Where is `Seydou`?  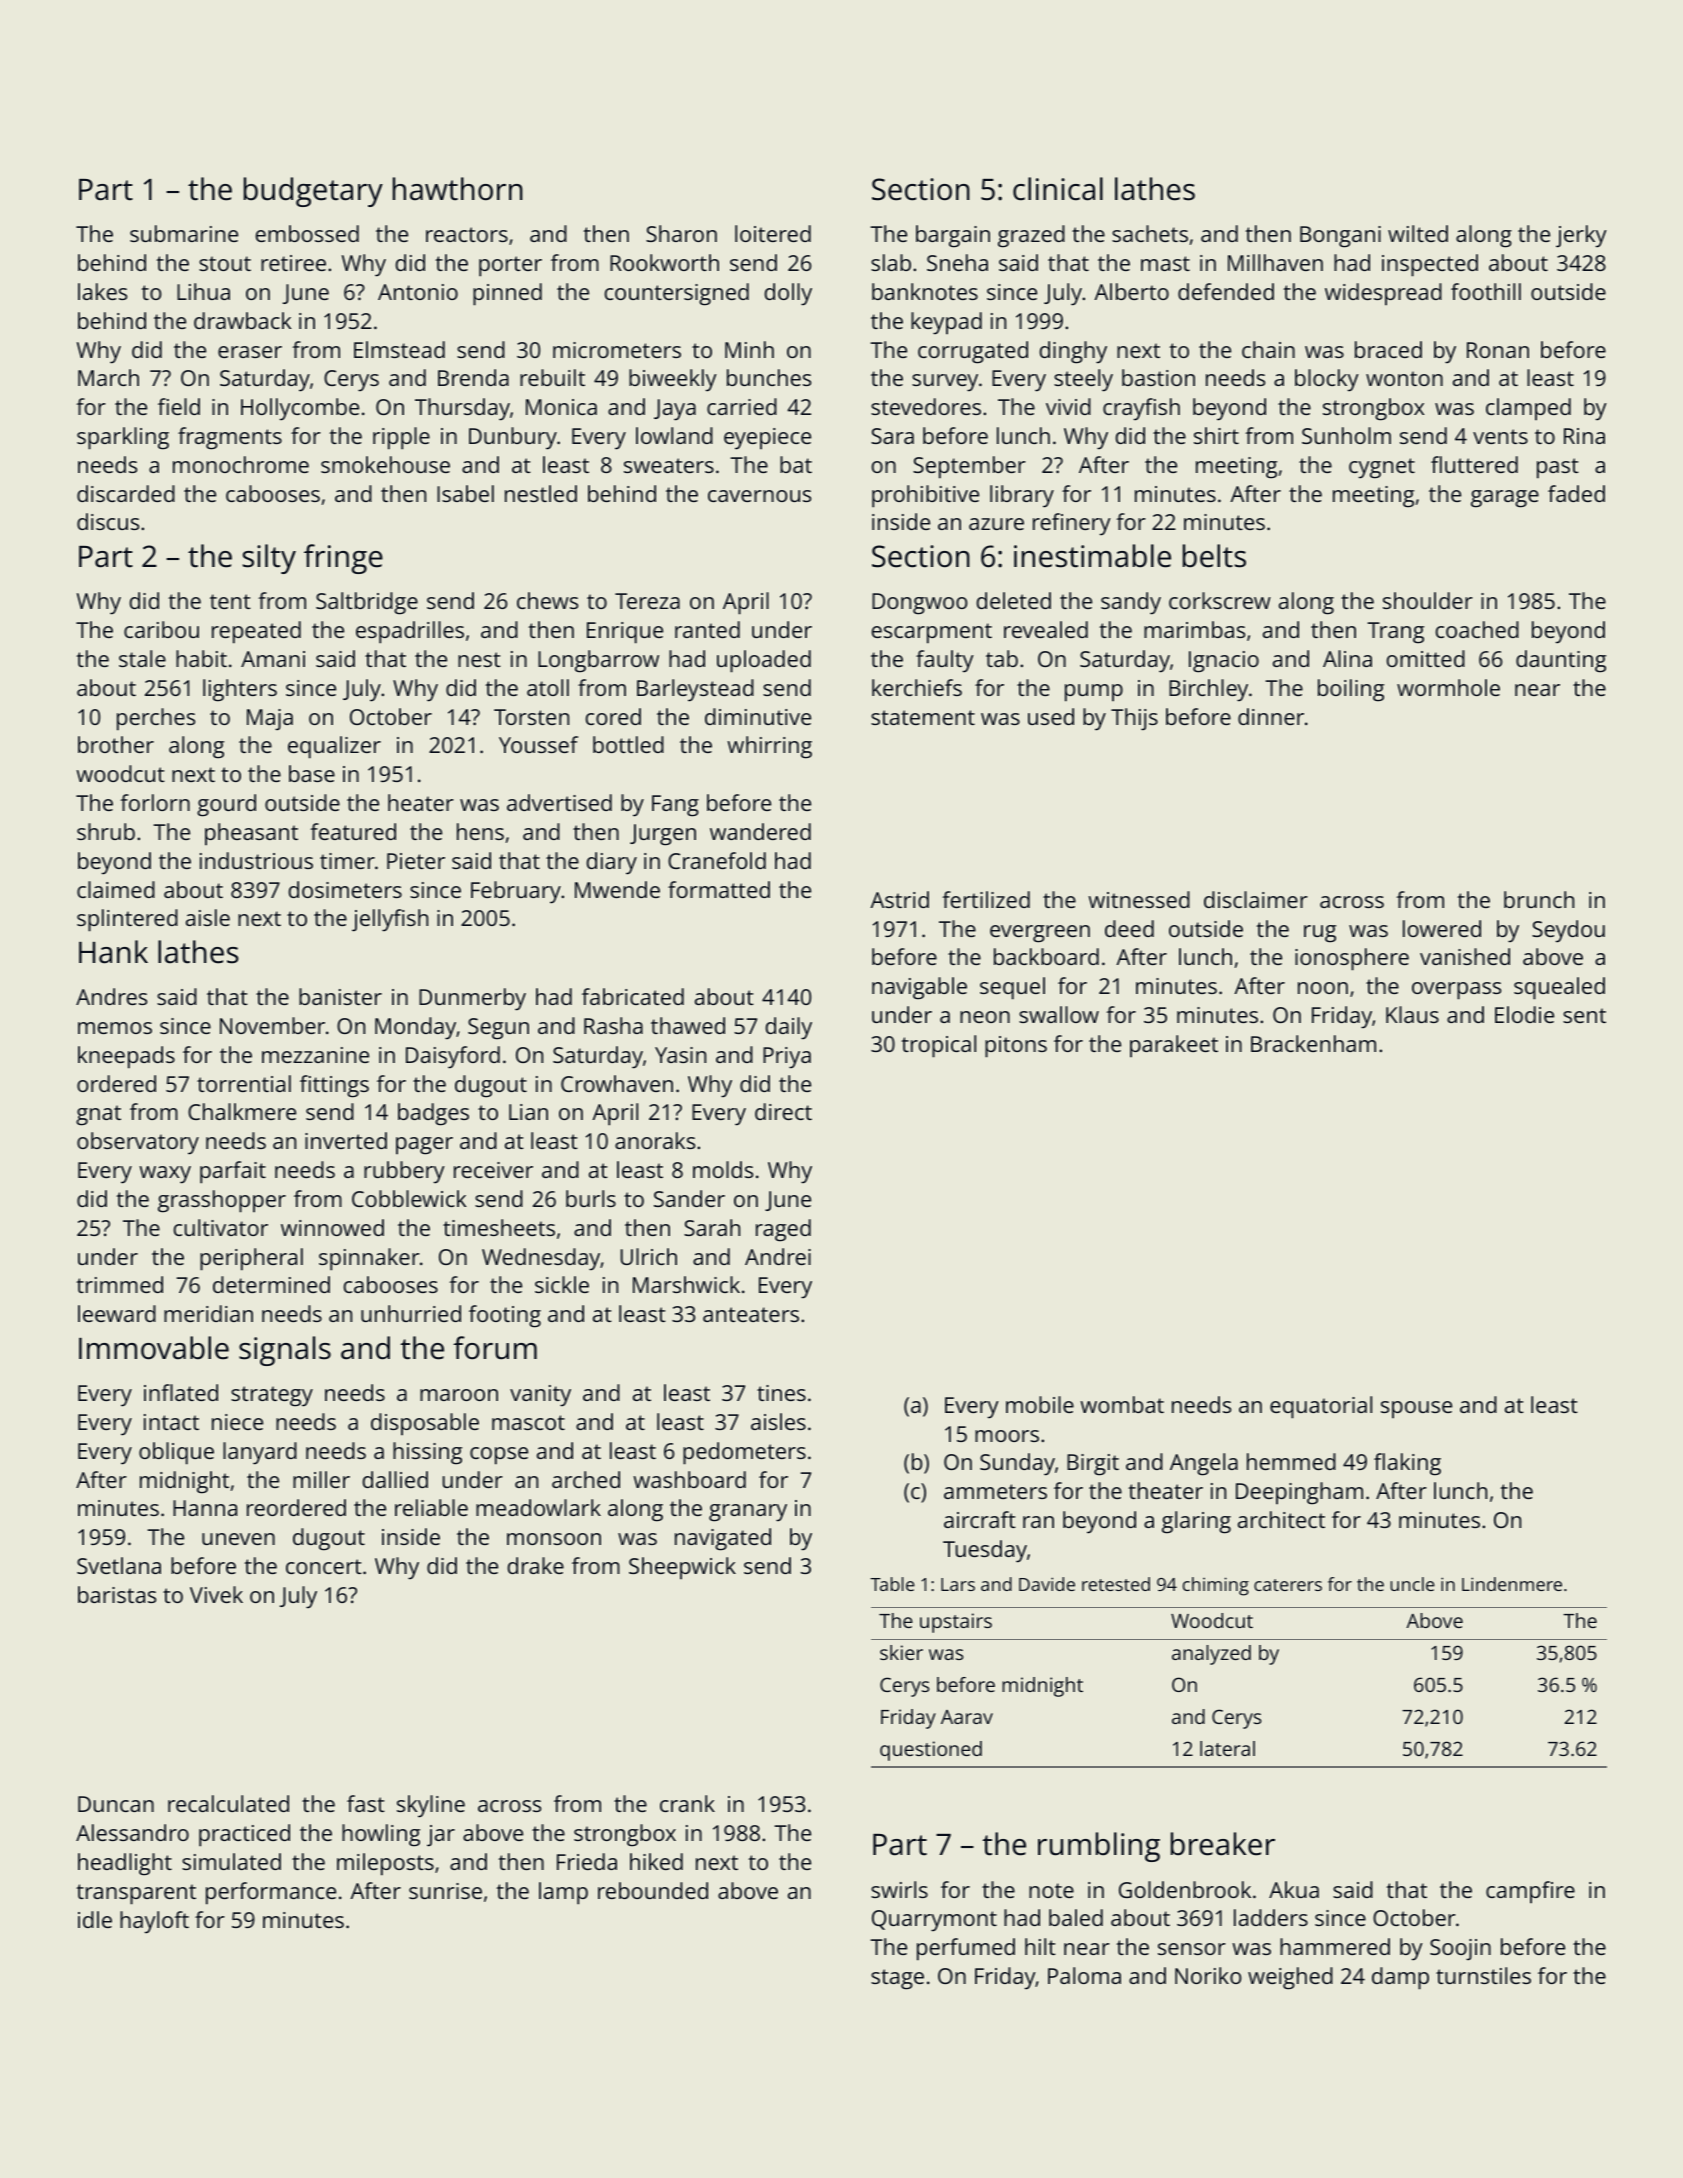
Seydou is located at coordinates (1568, 931).
